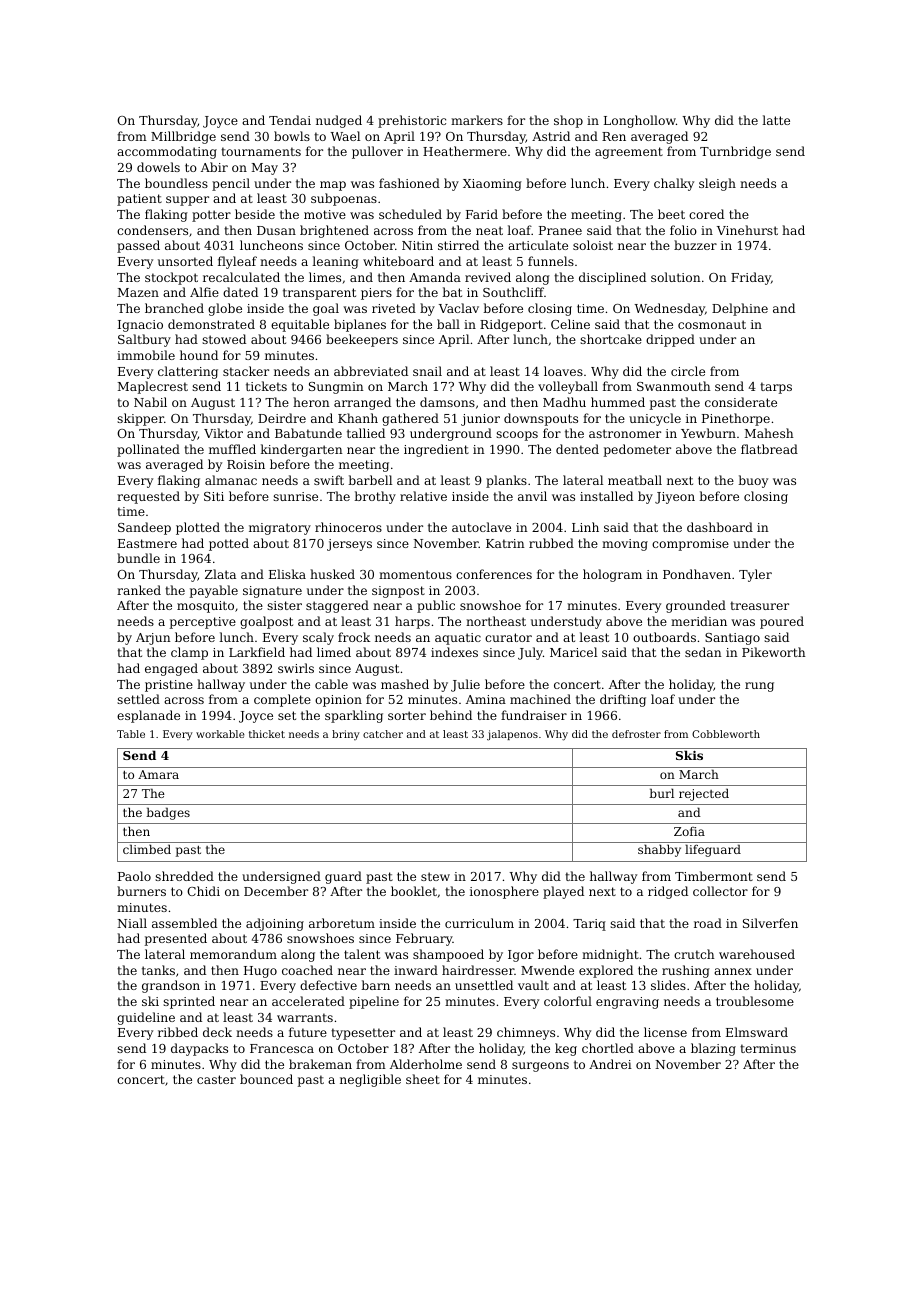 The image size is (924, 1308). I want to click on rejected, so click(704, 794).
